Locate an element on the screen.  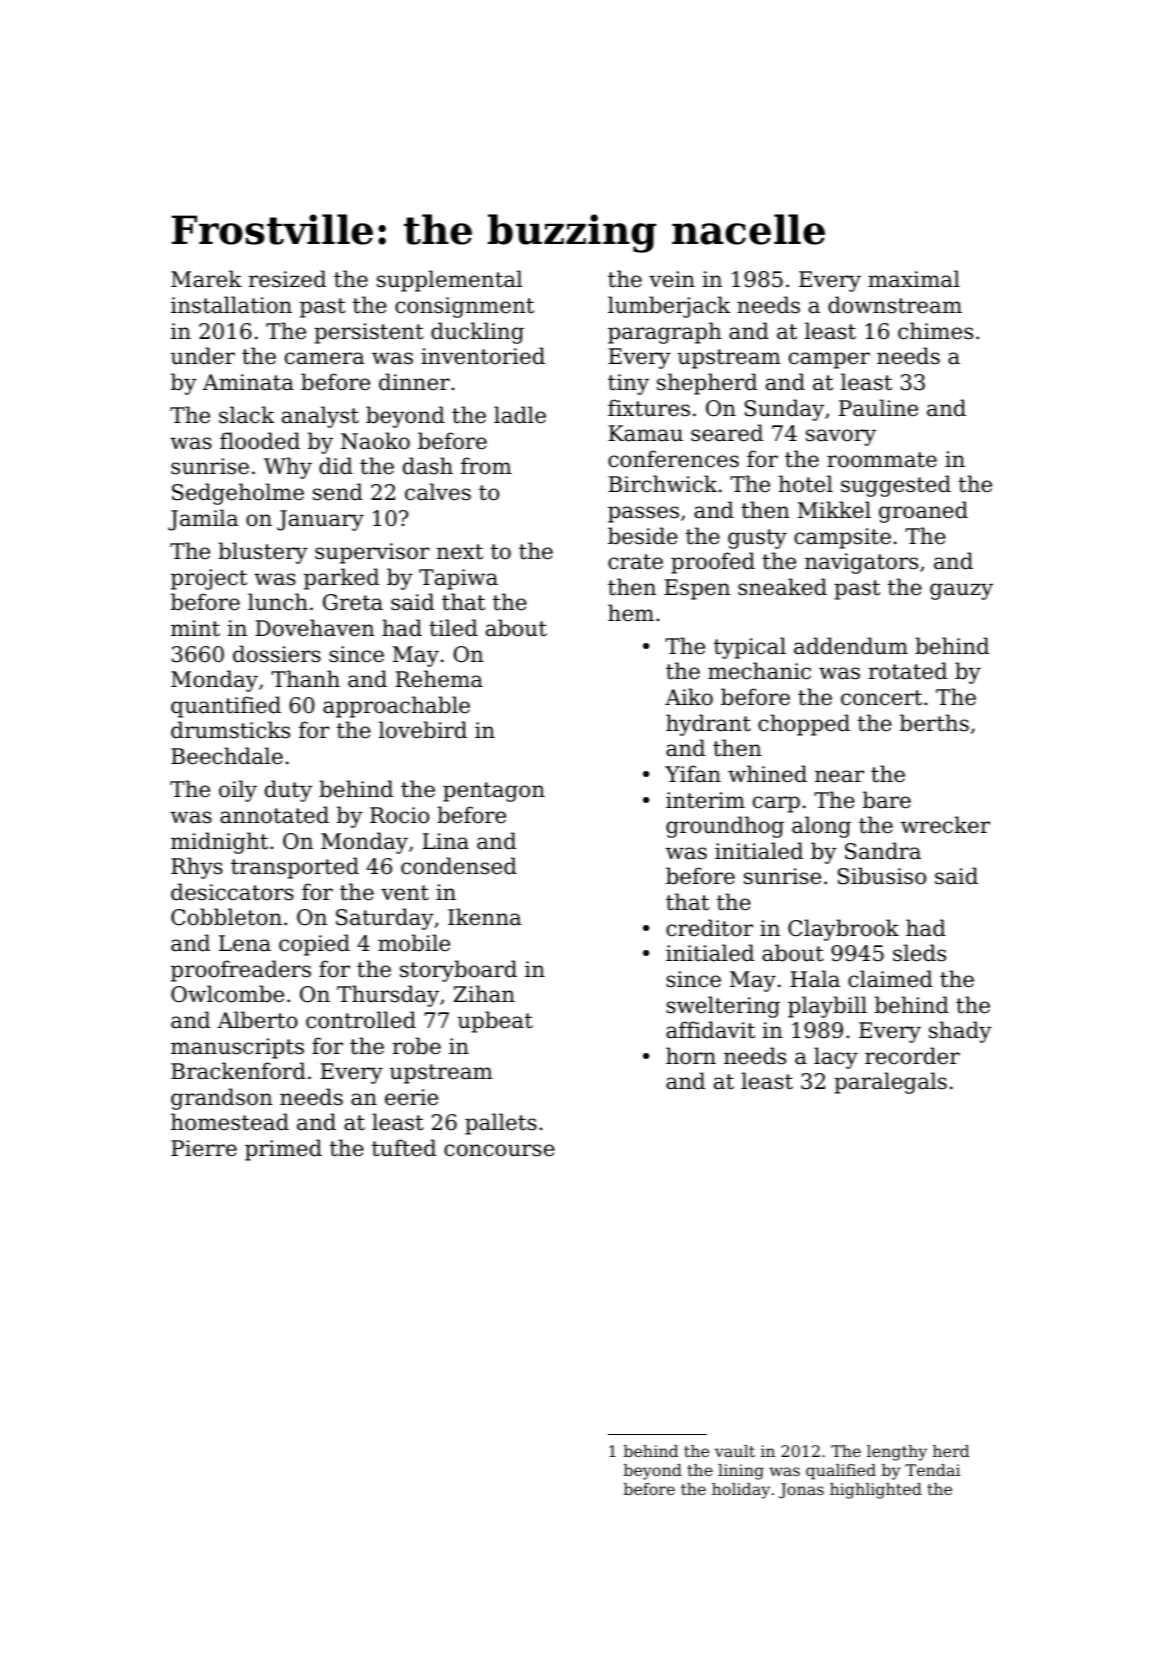
sleds is located at coordinates (919, 953).
